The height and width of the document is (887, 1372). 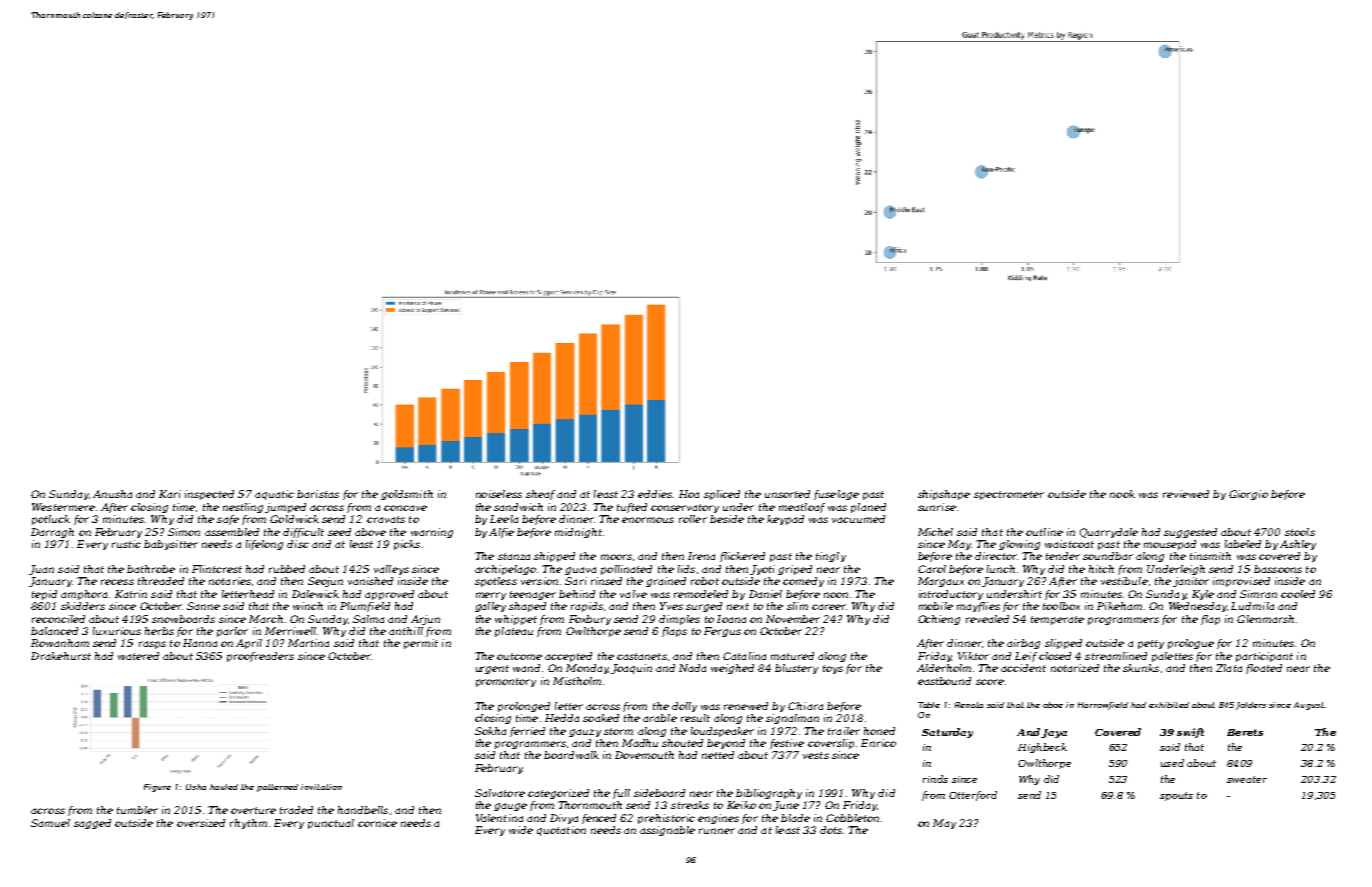 I want to click on coverslip, so click(x=831, y=744).
